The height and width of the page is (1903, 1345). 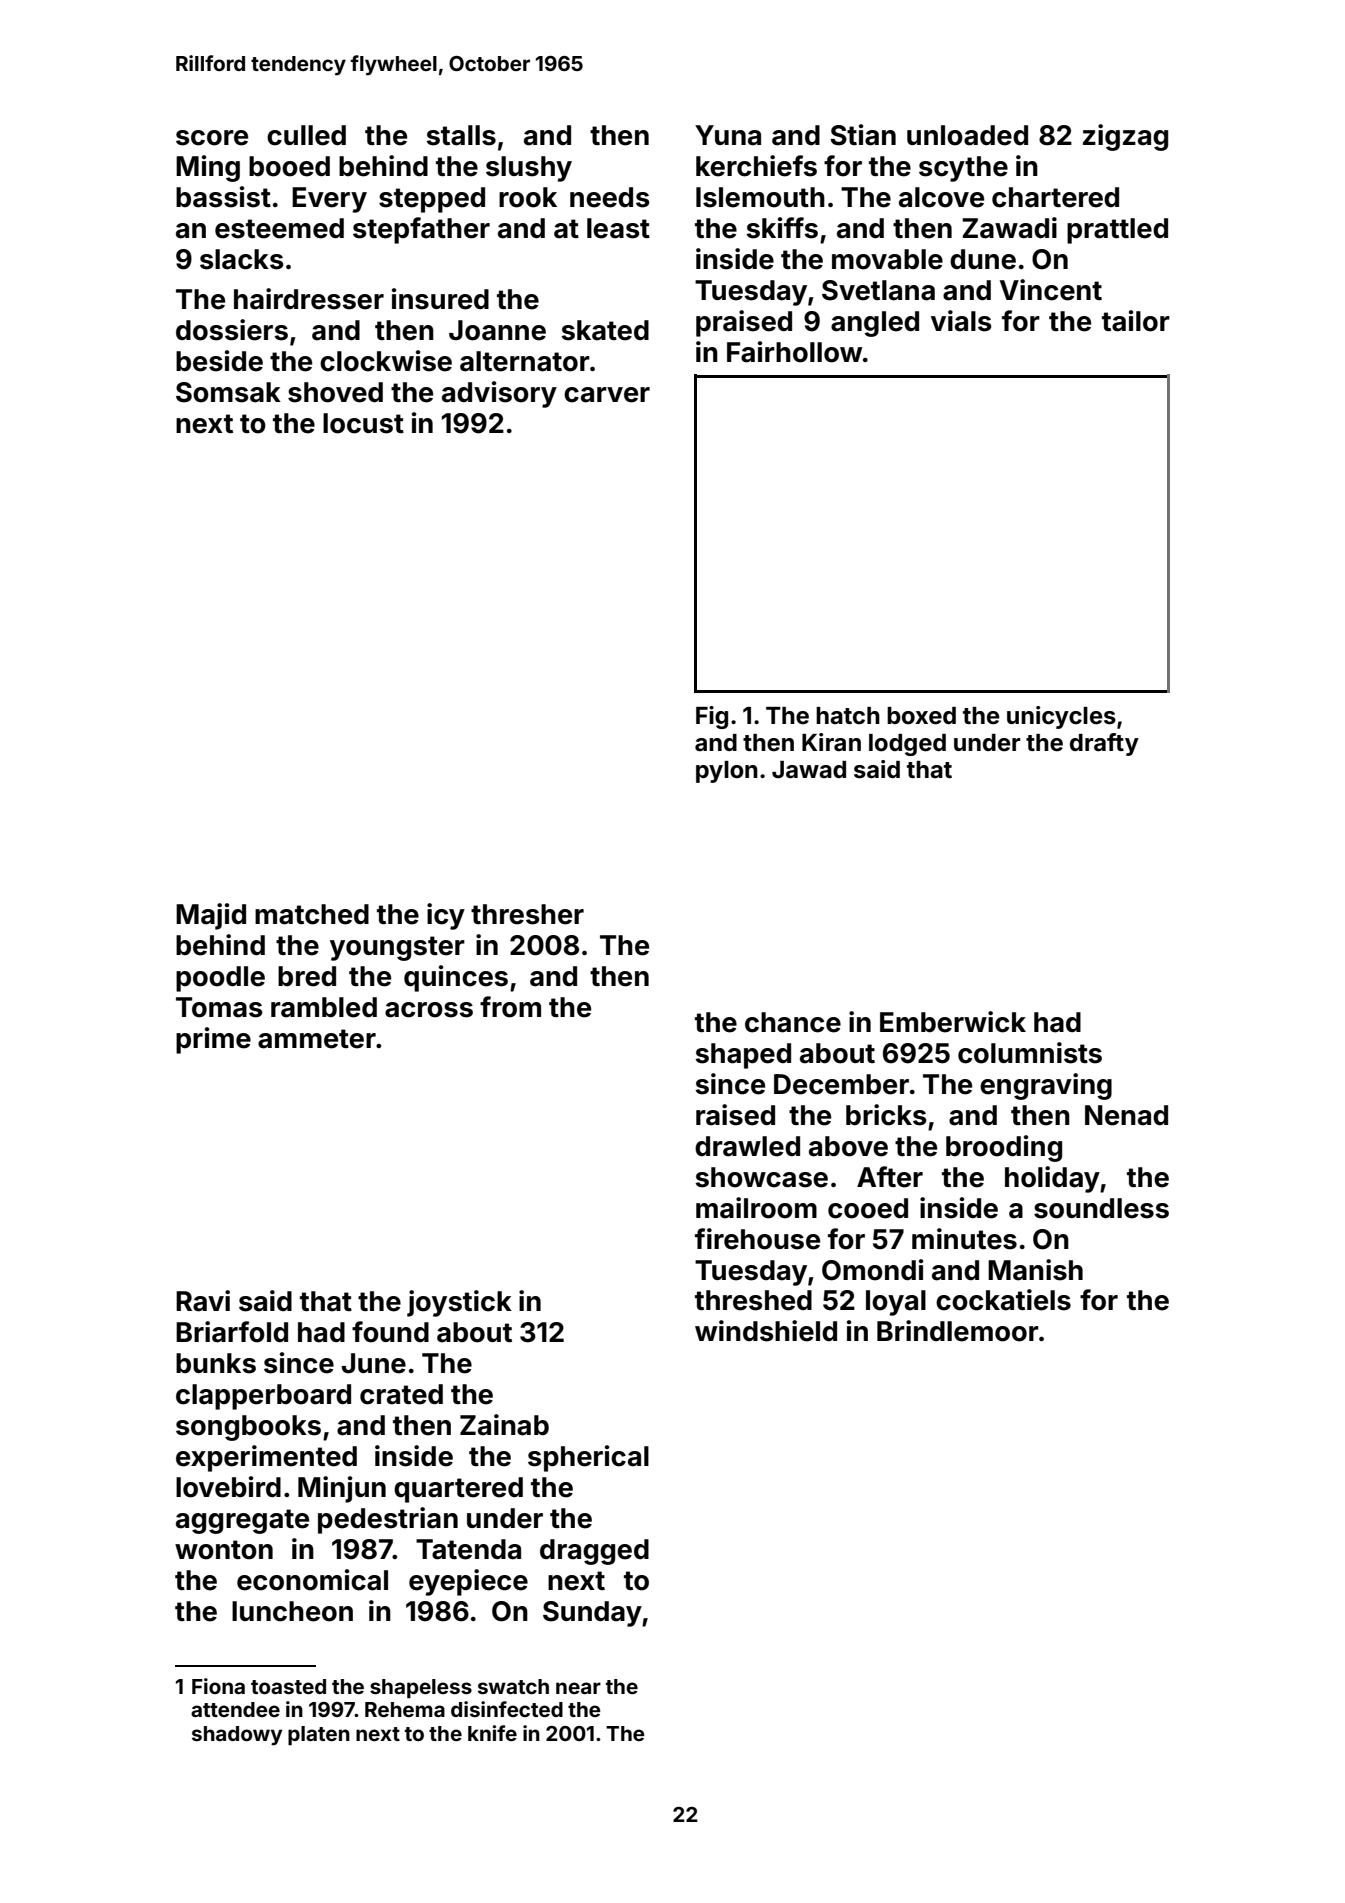 I want to click on unloaded, so click(x=967, y=135).
